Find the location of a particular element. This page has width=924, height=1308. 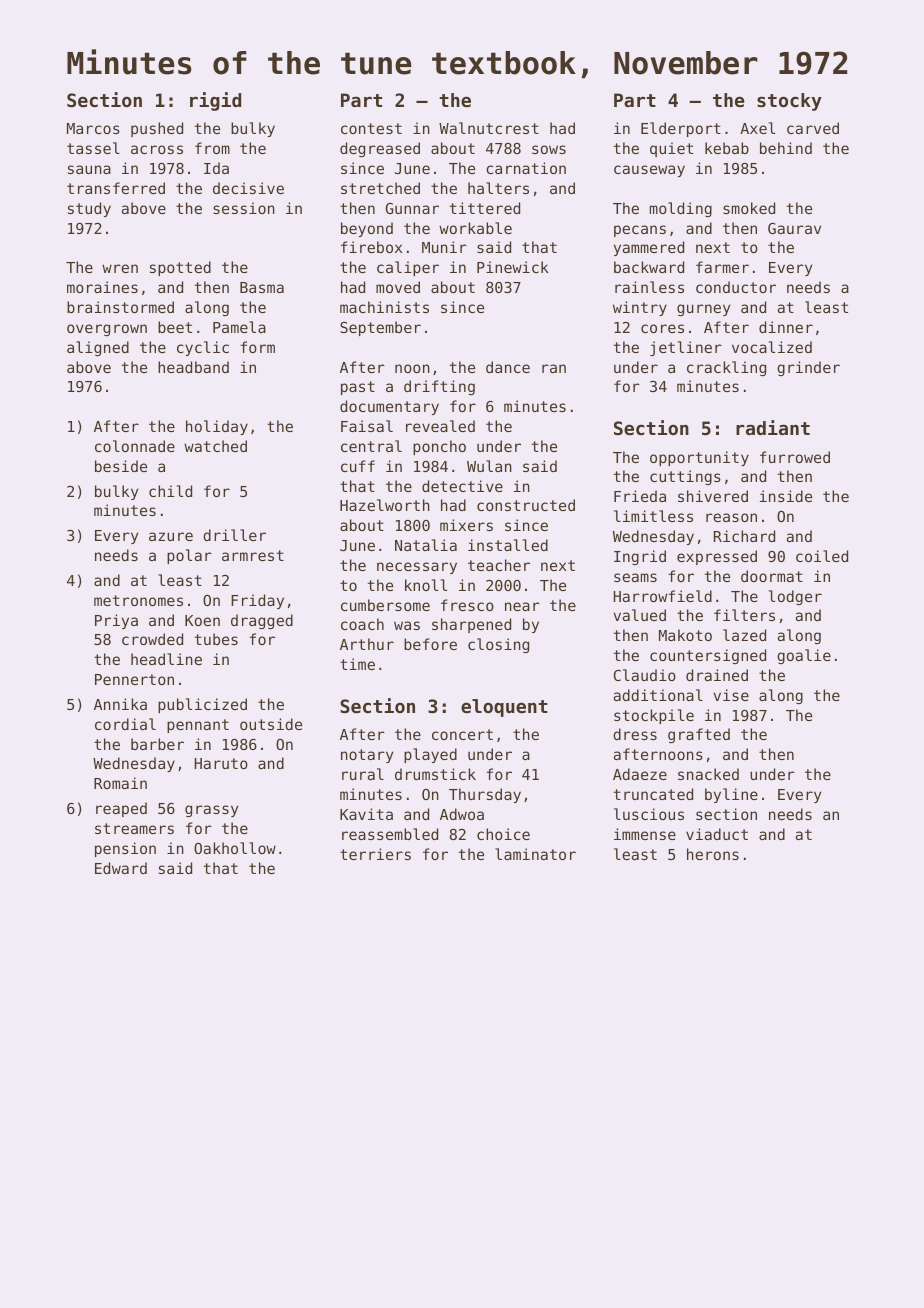

grassy is located at coordinates (211, 811).
